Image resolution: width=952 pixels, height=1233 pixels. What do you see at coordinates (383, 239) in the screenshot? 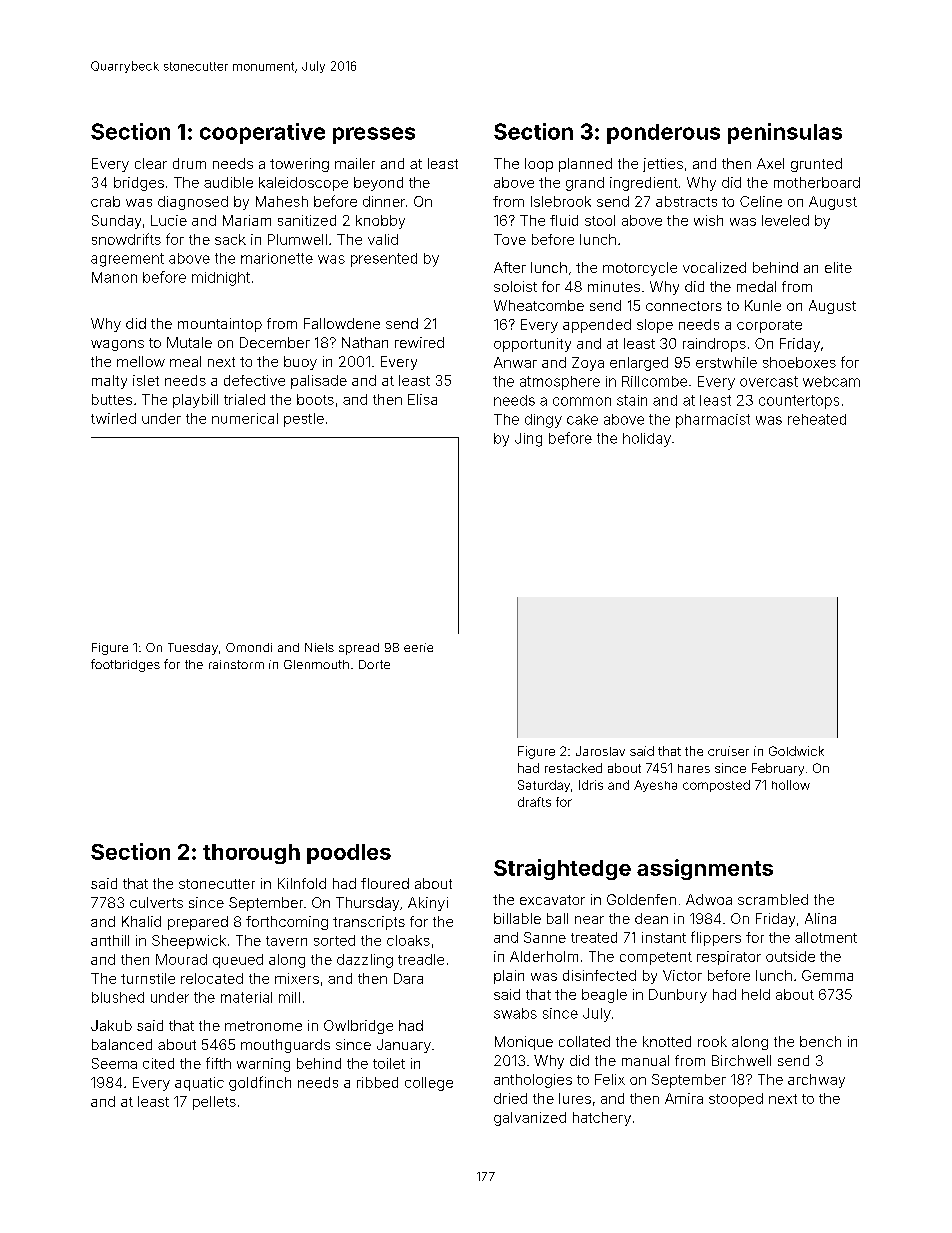
I see `valid` at bounding box center [383, 239].
